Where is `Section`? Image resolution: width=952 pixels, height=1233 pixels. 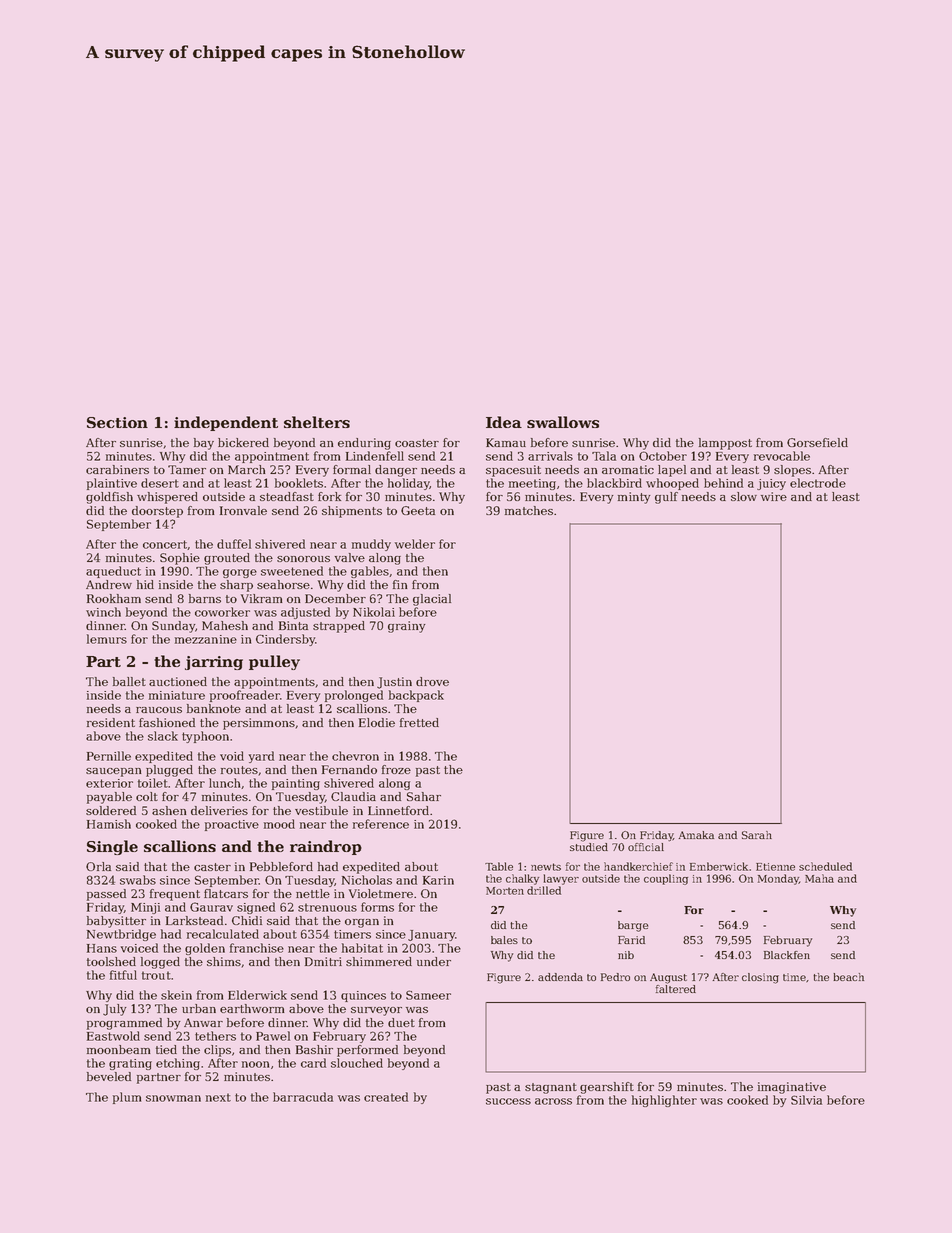
Section is located at coordinates (117, 422).
